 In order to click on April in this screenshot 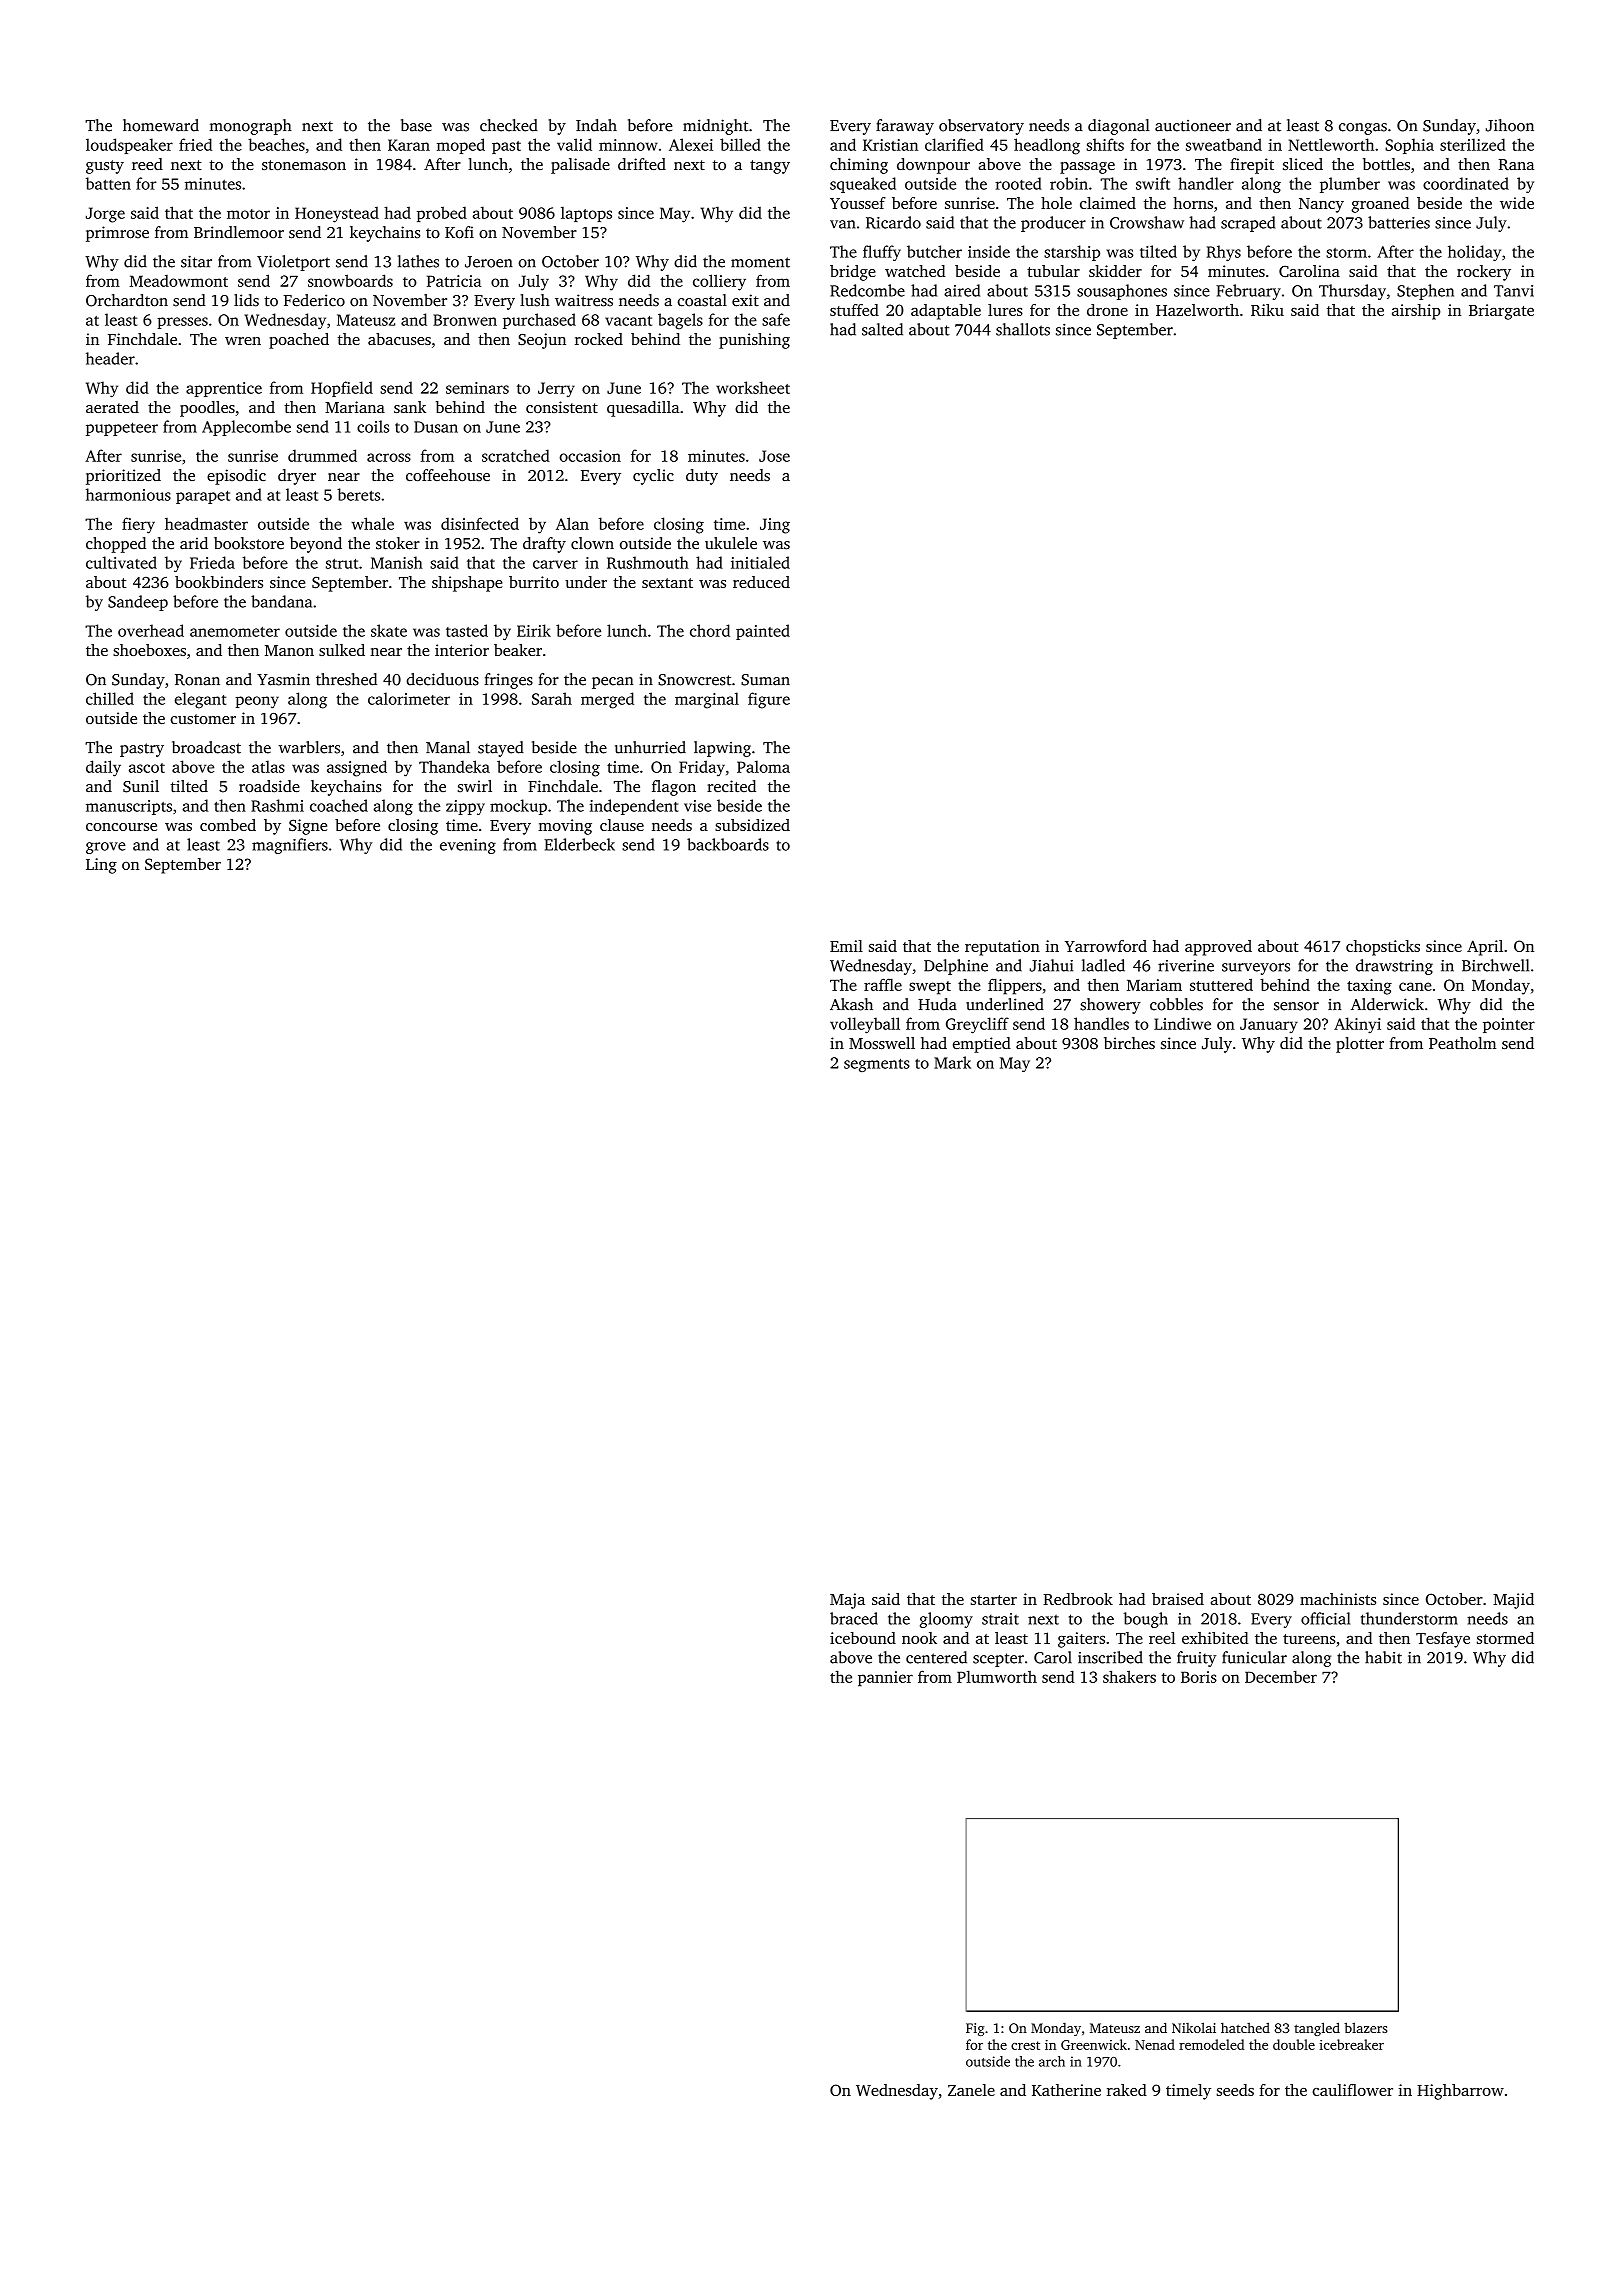, I will do `click(1485, 948)`.
